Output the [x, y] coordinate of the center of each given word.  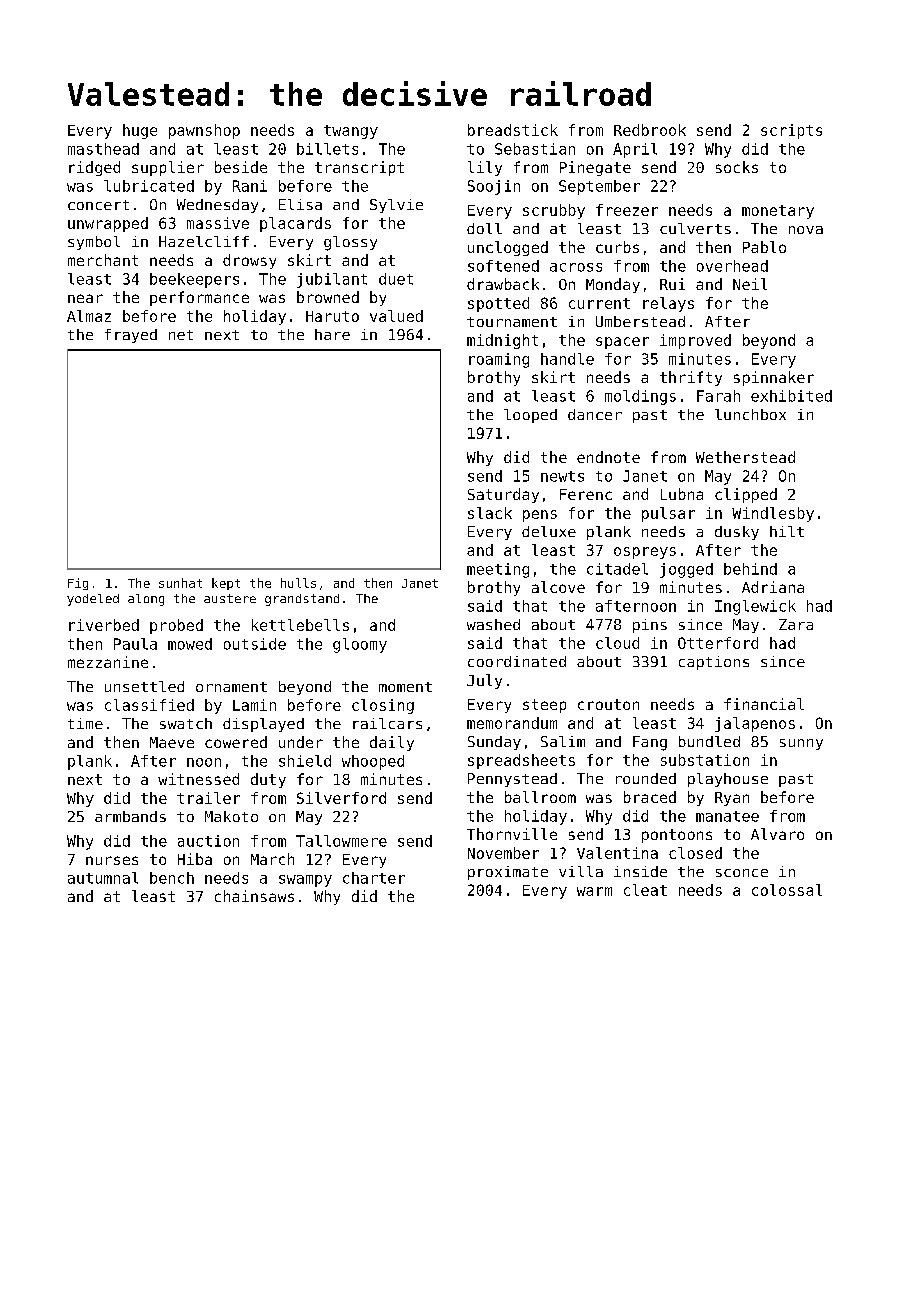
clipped [746, 495]
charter [374, 878]
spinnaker [774, 378]
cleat [645, 890]
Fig [78, 584]
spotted [498, 304]
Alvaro [777, 834]
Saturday [503, 495]
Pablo [764, 247]
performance [199, 298]
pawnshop [204, 131]
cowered [236, 742]
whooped [373, 762]
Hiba [195, 859]
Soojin [494, 187]
